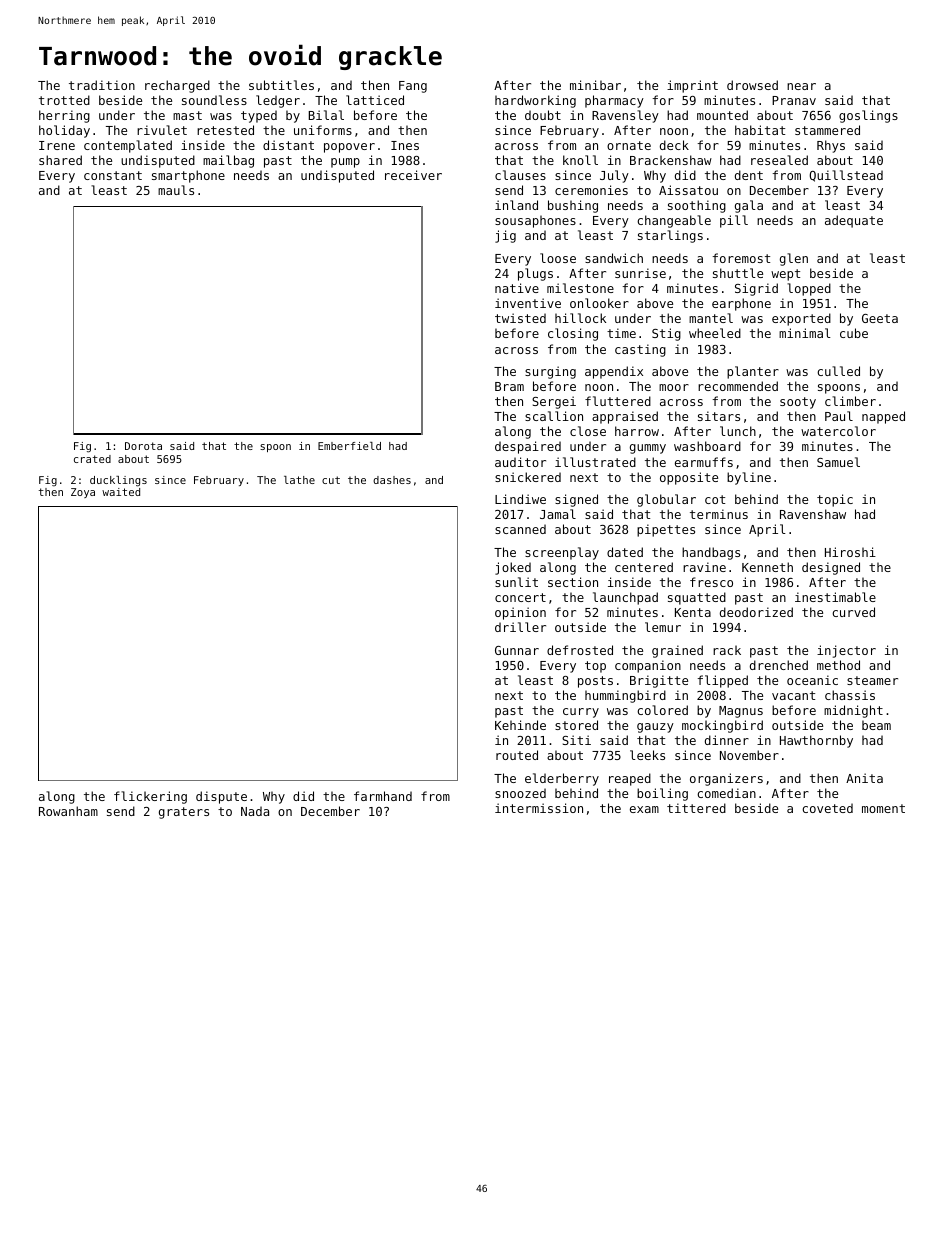 The width and height of the screenshot is (952, 1233). What do you see at coordinates (520, 318) in the screenshot?
I see `twisted` at bounding box center [520, 318].
